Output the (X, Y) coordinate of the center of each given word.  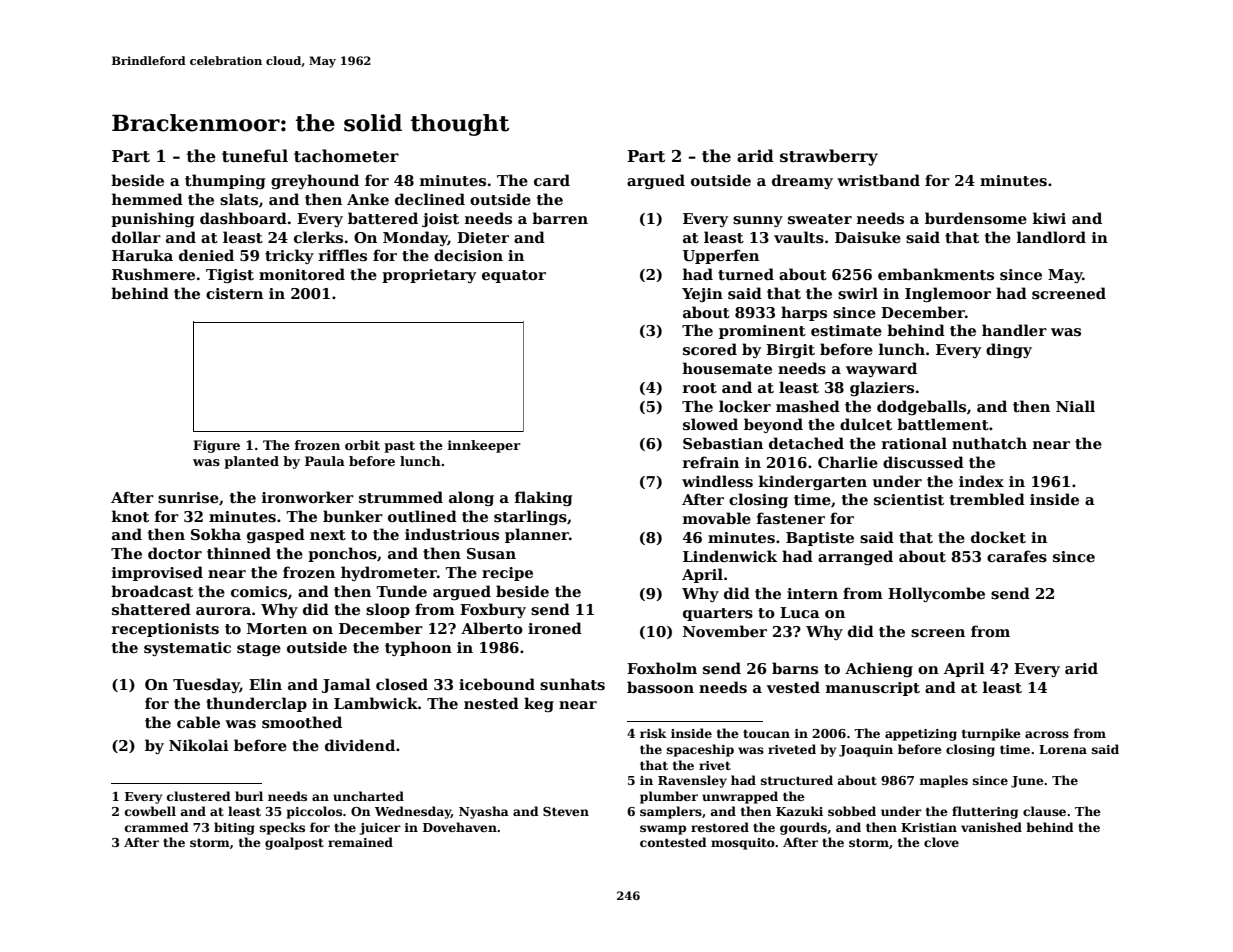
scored (710, 349)
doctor (175, 553)
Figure (216, 446)
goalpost (294, 843)
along (471, 498)
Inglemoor (948, 294)
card (552, 180)
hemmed (147, 199)
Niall (1075, 406)
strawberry (829, 157)
